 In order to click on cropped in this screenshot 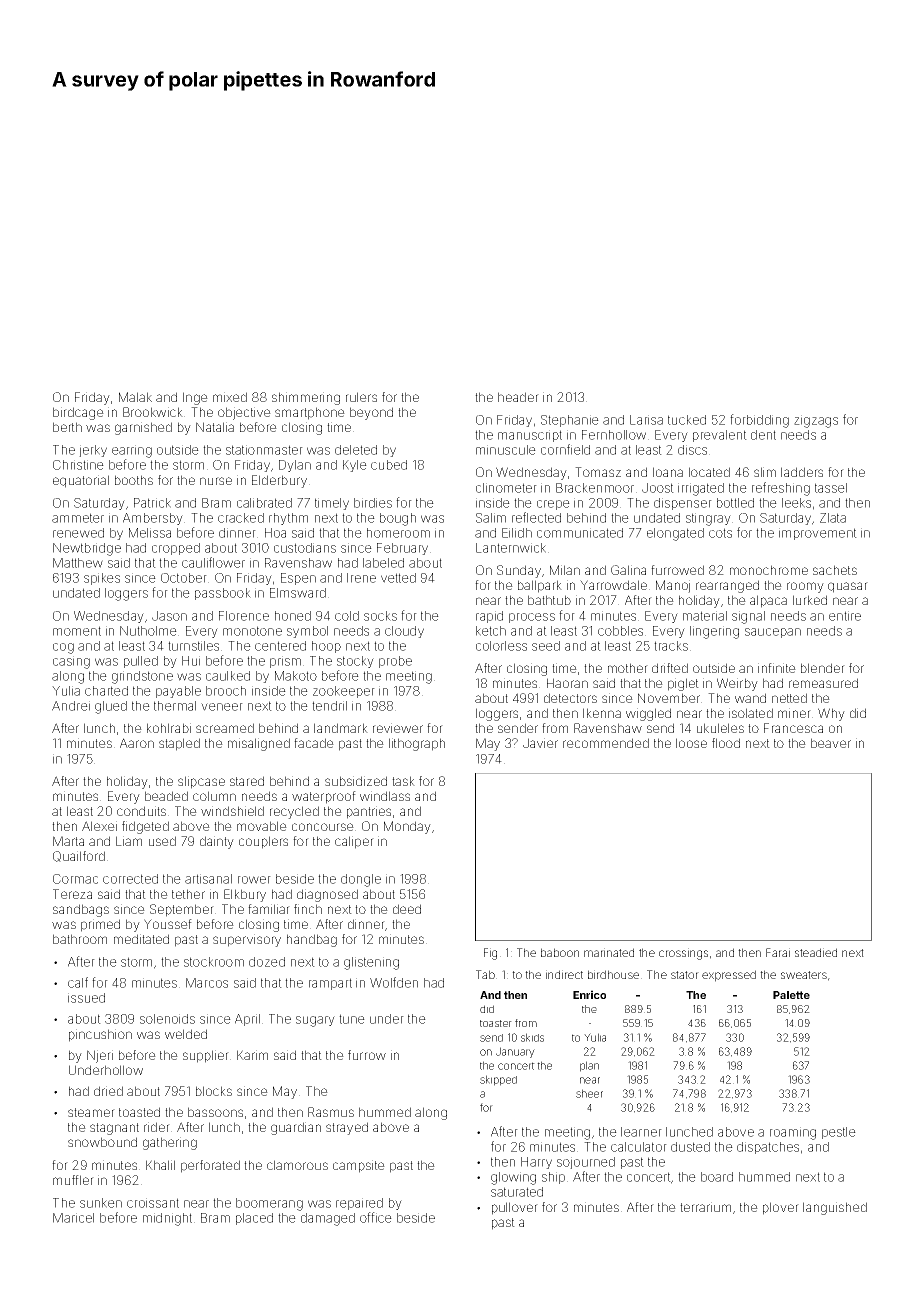, I will do `click(176, 549)`.
